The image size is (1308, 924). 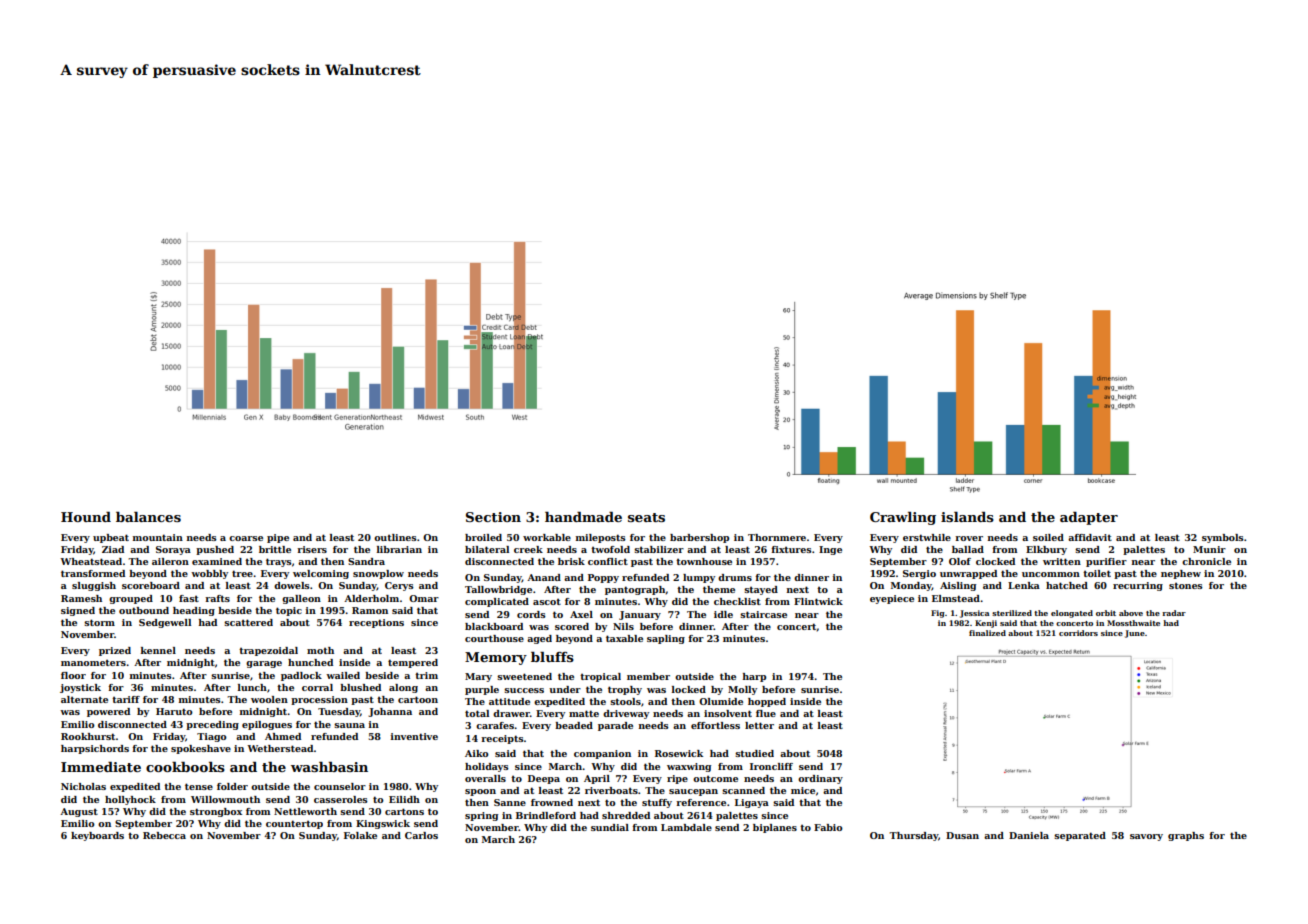 What do you see at coordinates (360, 835) in the screenshot?
I see `Folake` at bounding box center [360, 835].
